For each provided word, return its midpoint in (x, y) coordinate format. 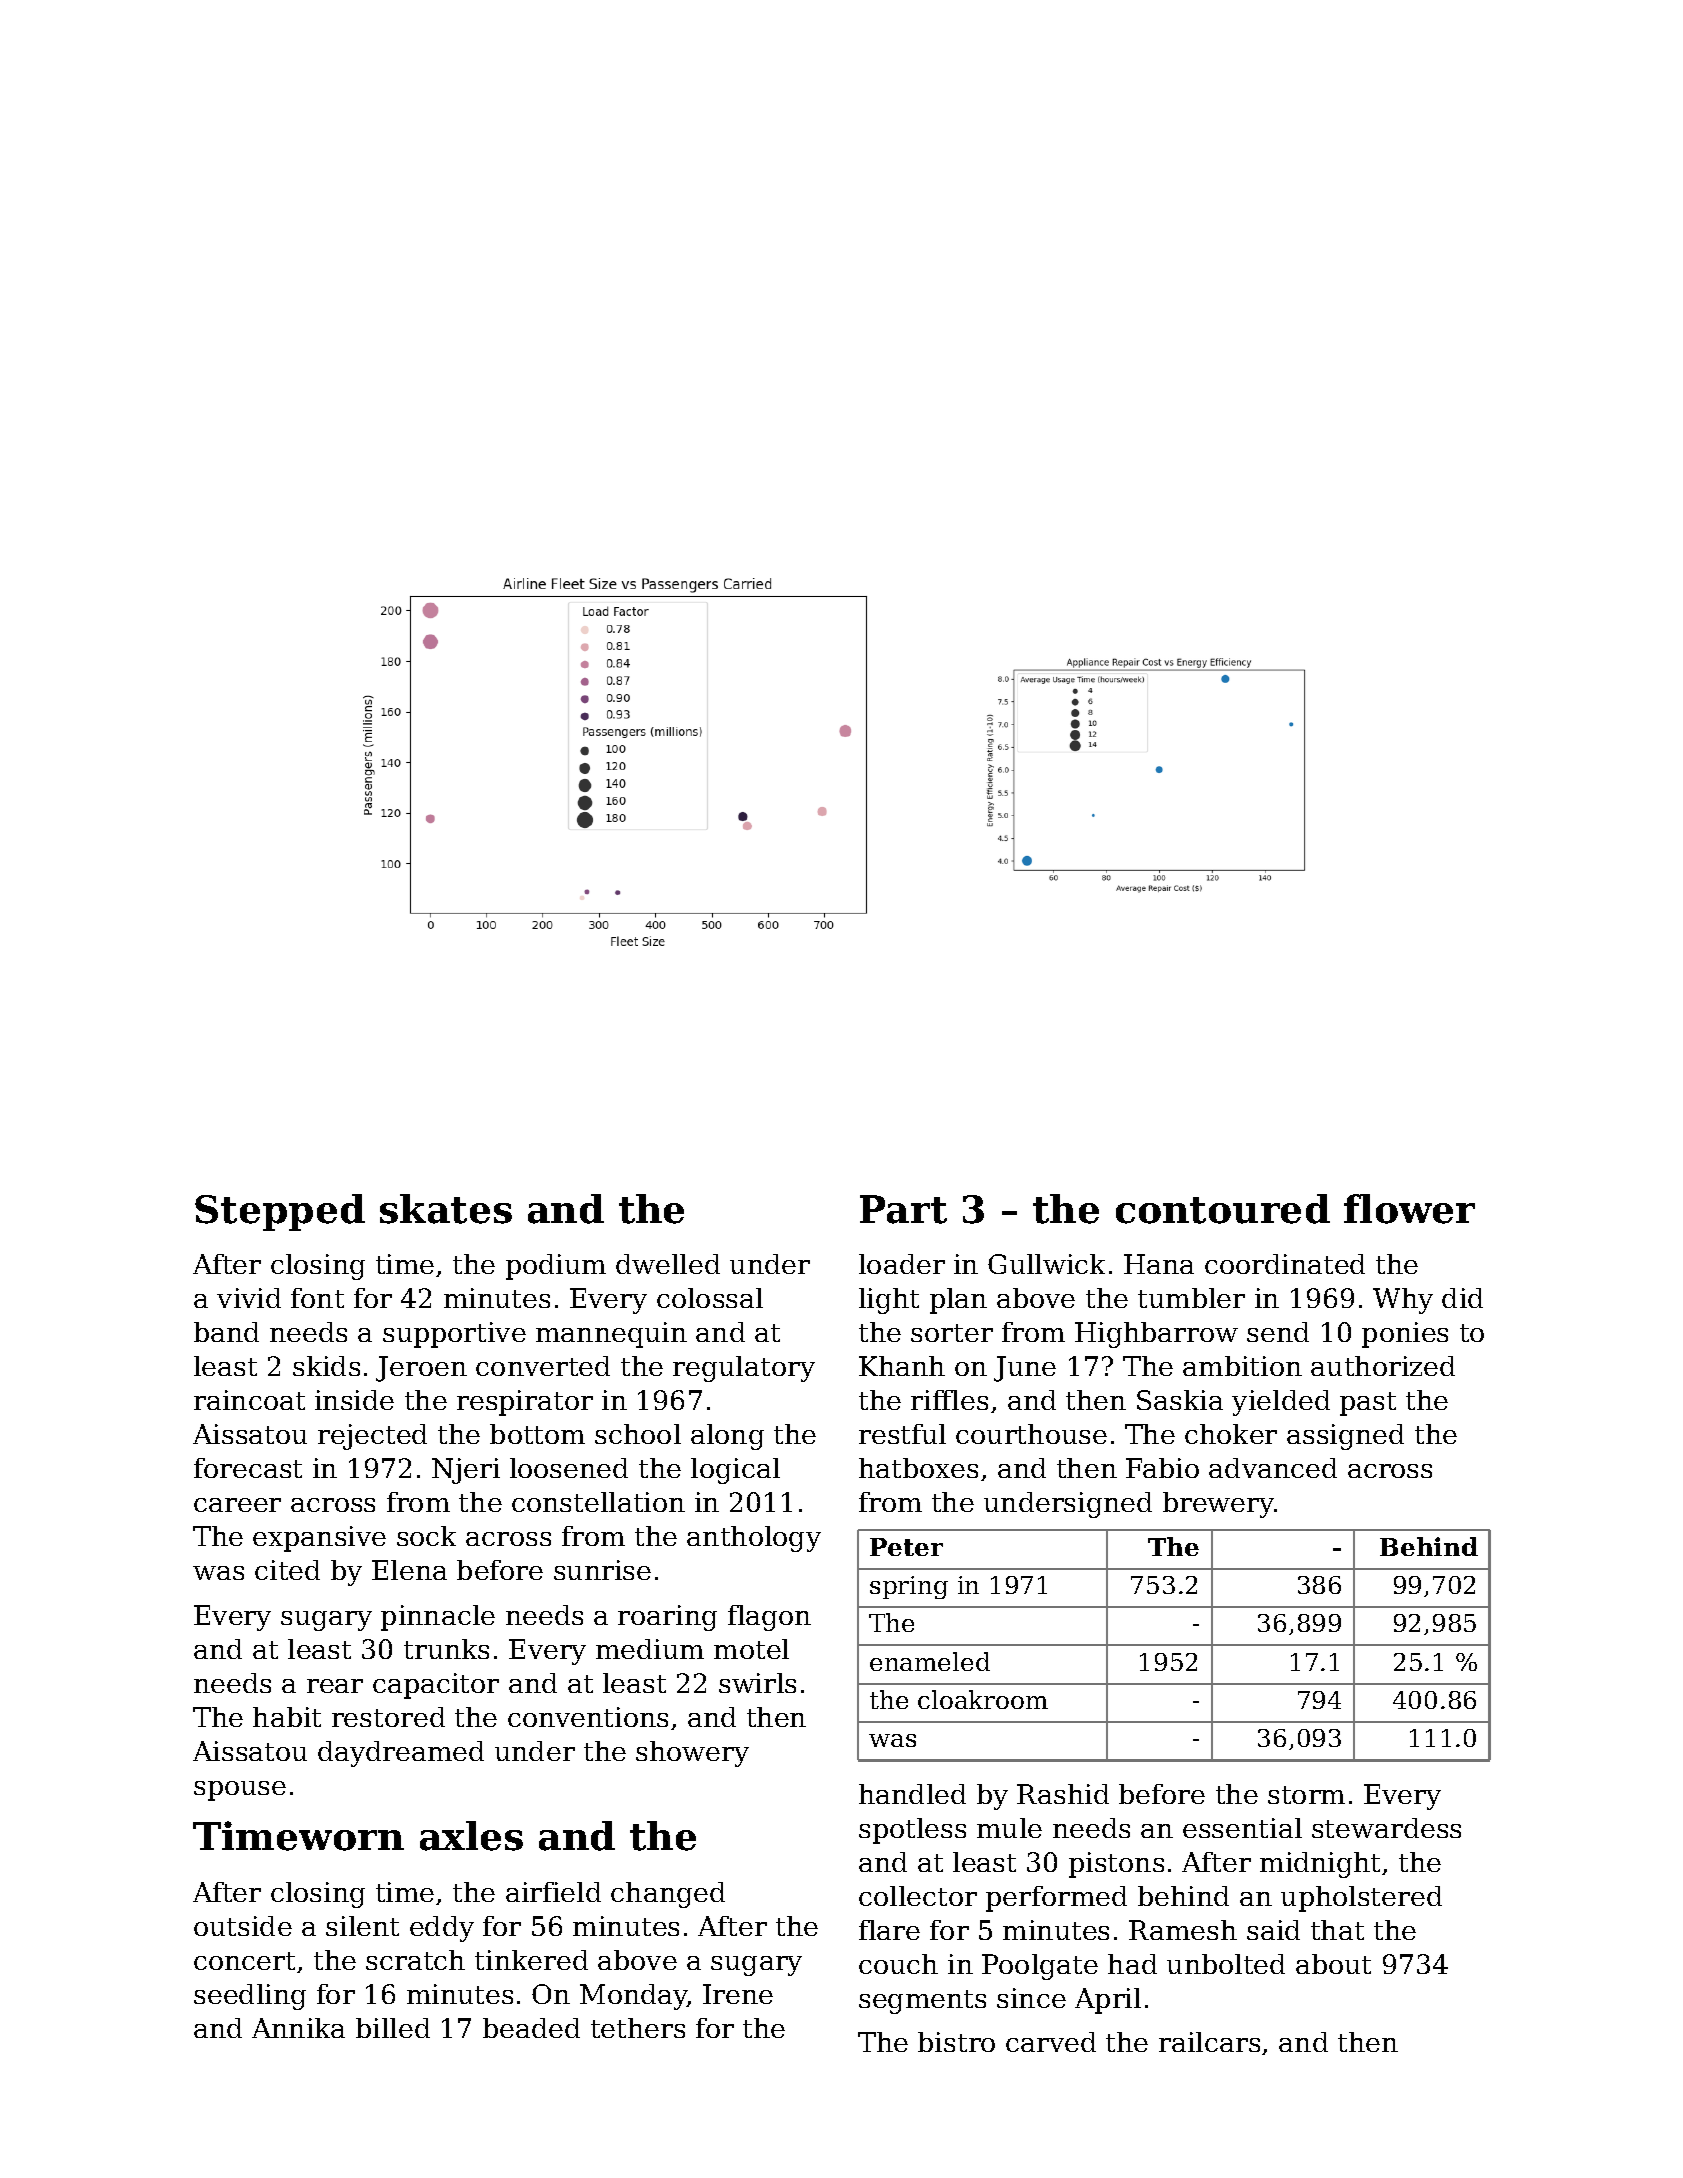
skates (446, 1209)
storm (1306, 1795)
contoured (1223, 1209)
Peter (906, 1547)
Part (903, 1209)
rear (335, 1686)
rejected (372, 1437)
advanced (1273, 1468)
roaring (667, 1618)
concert (244, 1961)
